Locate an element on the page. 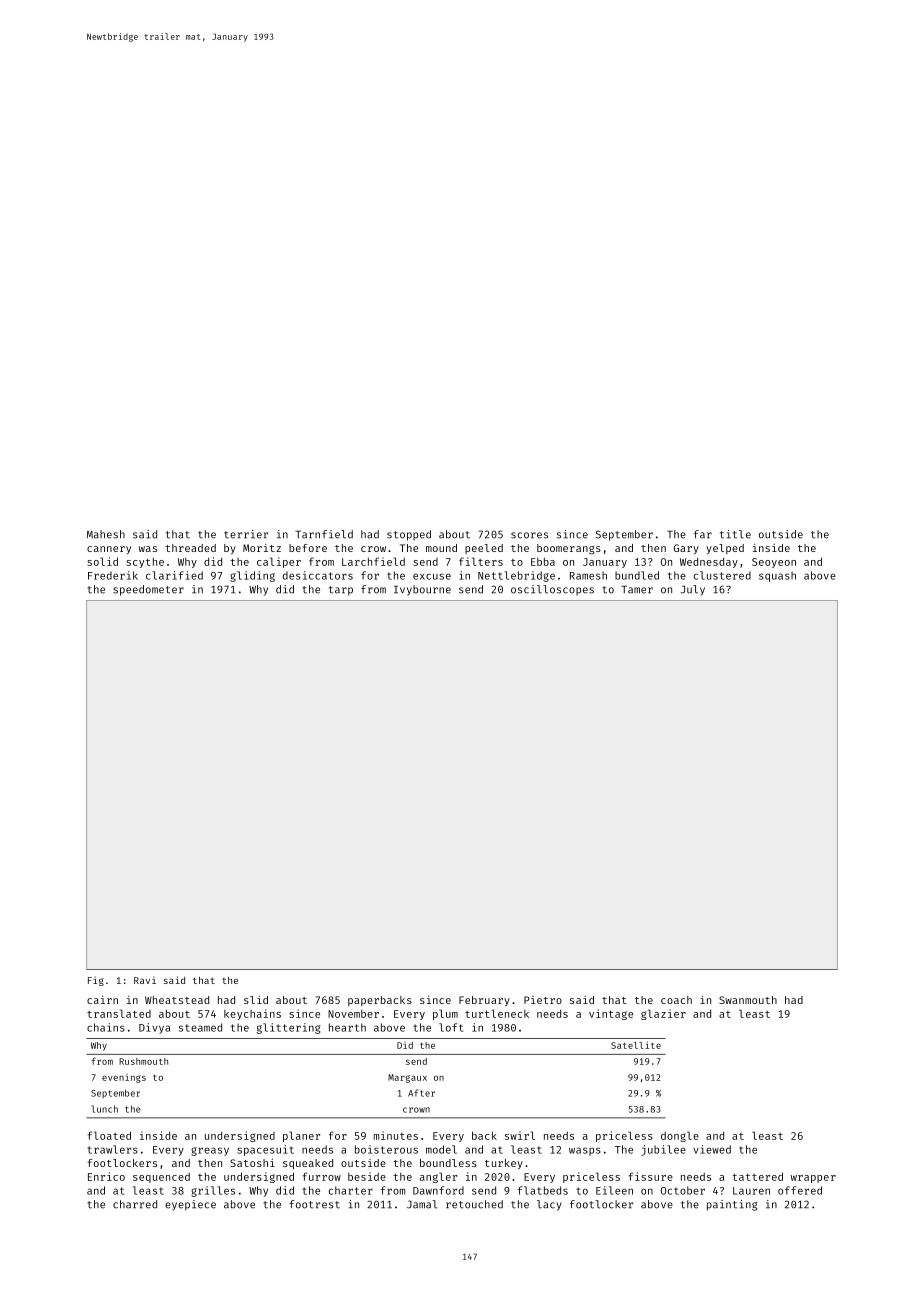  plum is located at coordinates (445, 1014).
